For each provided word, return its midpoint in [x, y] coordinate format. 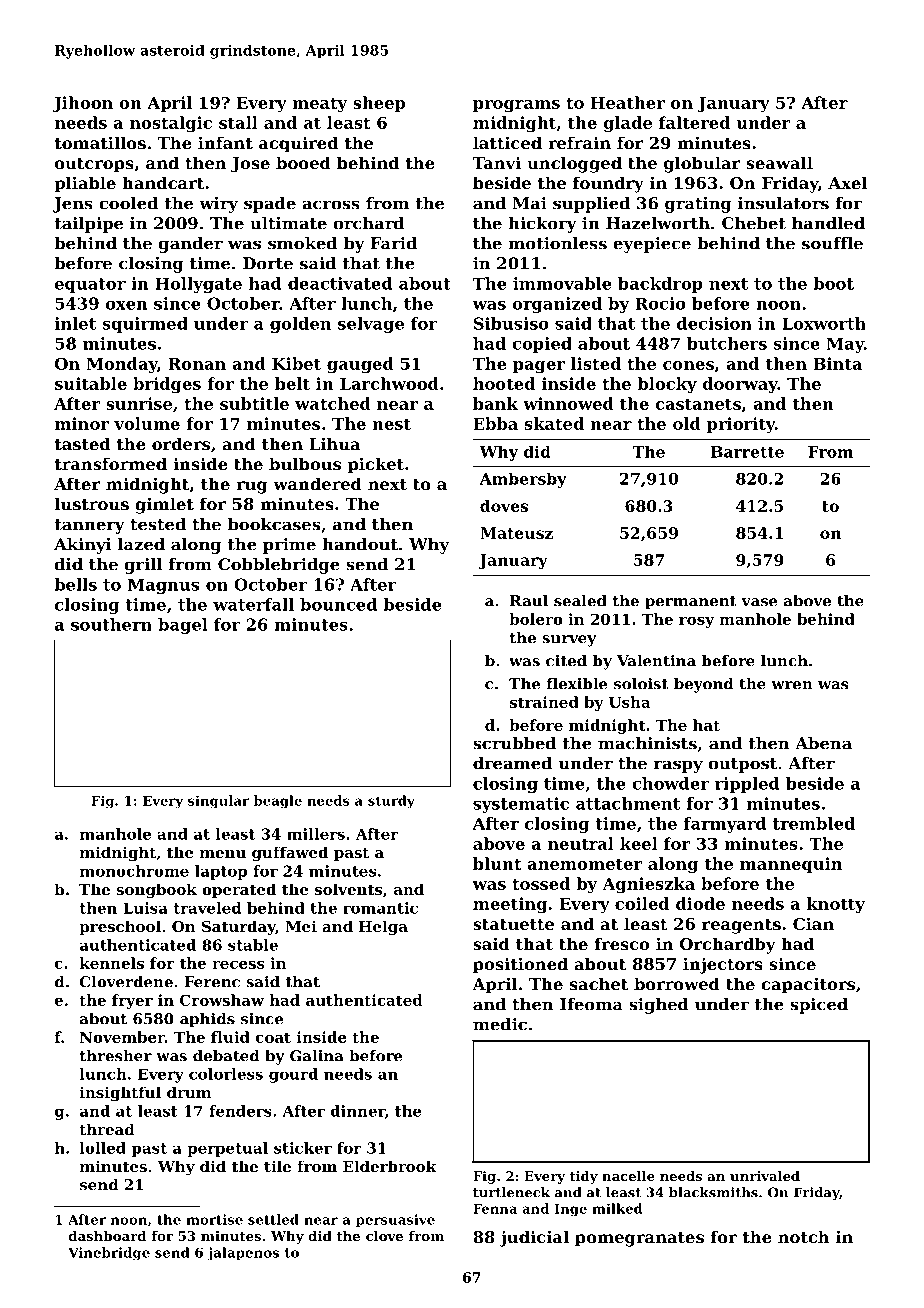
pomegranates [639, 1239]
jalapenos [243, 1253]
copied [542, 345]
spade [270, 205]
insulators [783, 203]
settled [273, 1219]
